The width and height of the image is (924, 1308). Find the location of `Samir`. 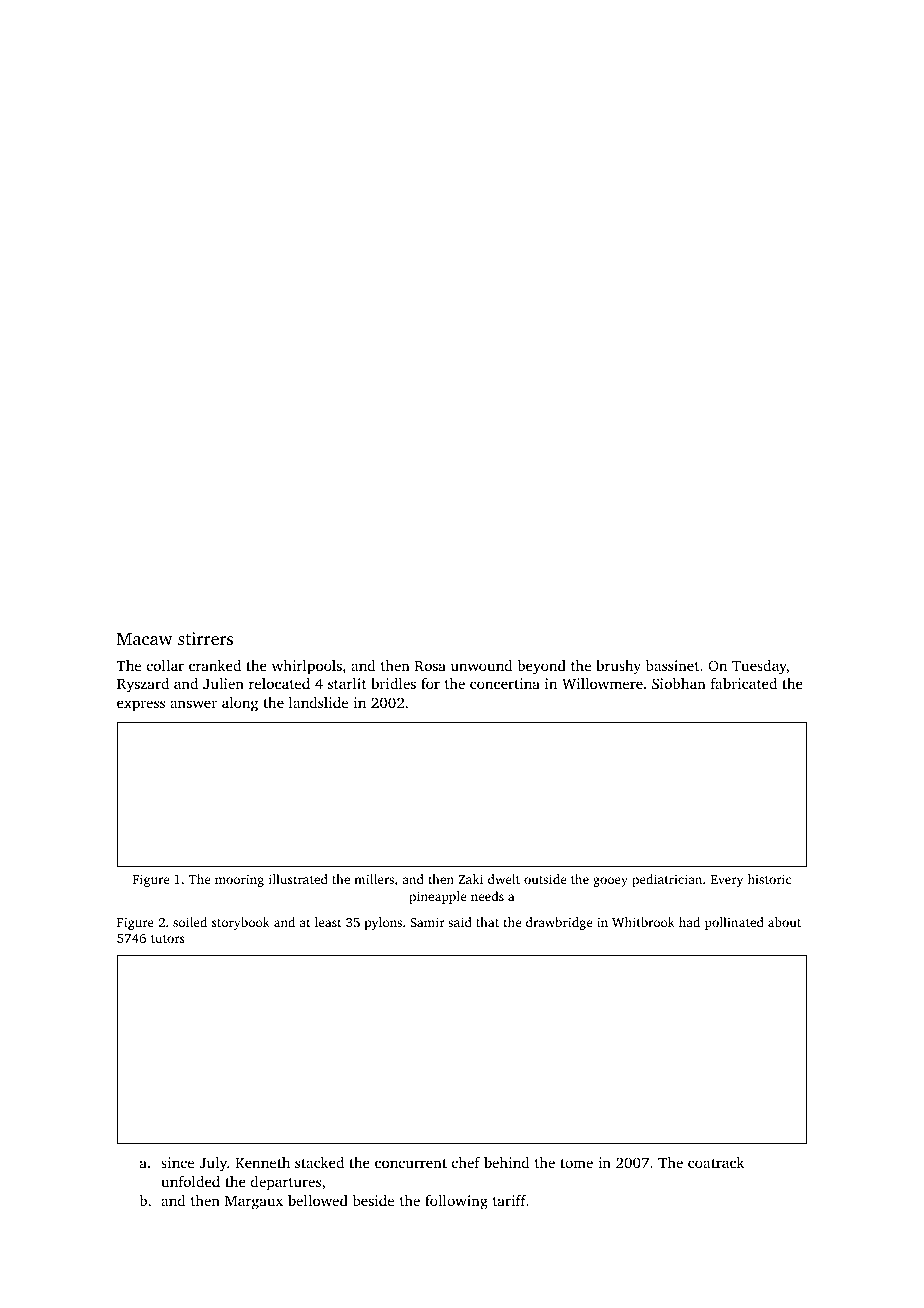

Samir is located at coordinates (428, 922).
